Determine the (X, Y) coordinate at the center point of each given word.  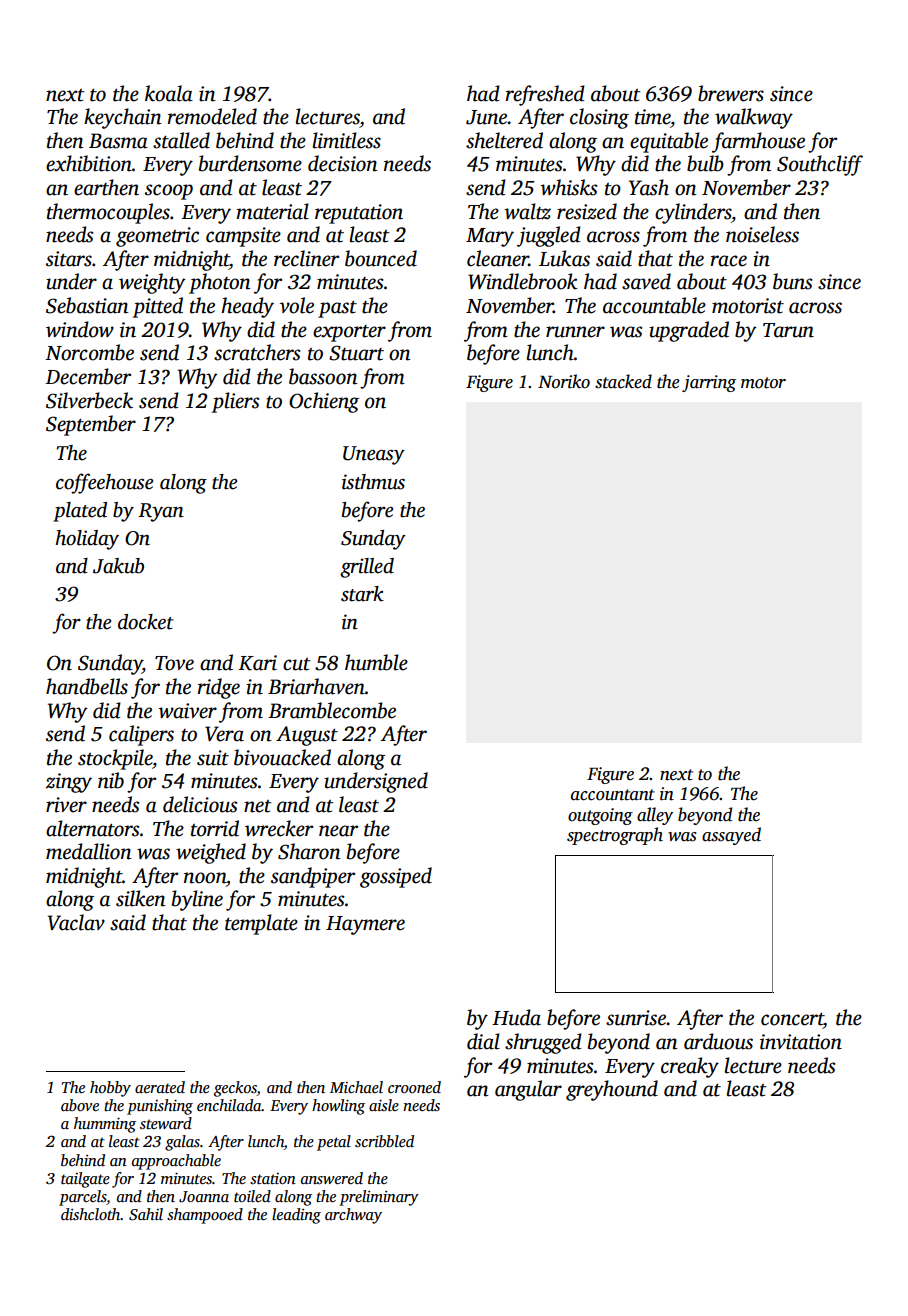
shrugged (543, 1043)
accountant (613, 795)
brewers (731, 93)
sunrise (636, 1018)
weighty (152, 283)
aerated (160, 1087)
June (487, 117)
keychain (123, 118)
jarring (709, 383)
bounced (381, 258)
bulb (705, 163)
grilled (367, 568)
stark (362, 594)
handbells (87, 686)
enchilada (229, 1105)
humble (376, 662)
